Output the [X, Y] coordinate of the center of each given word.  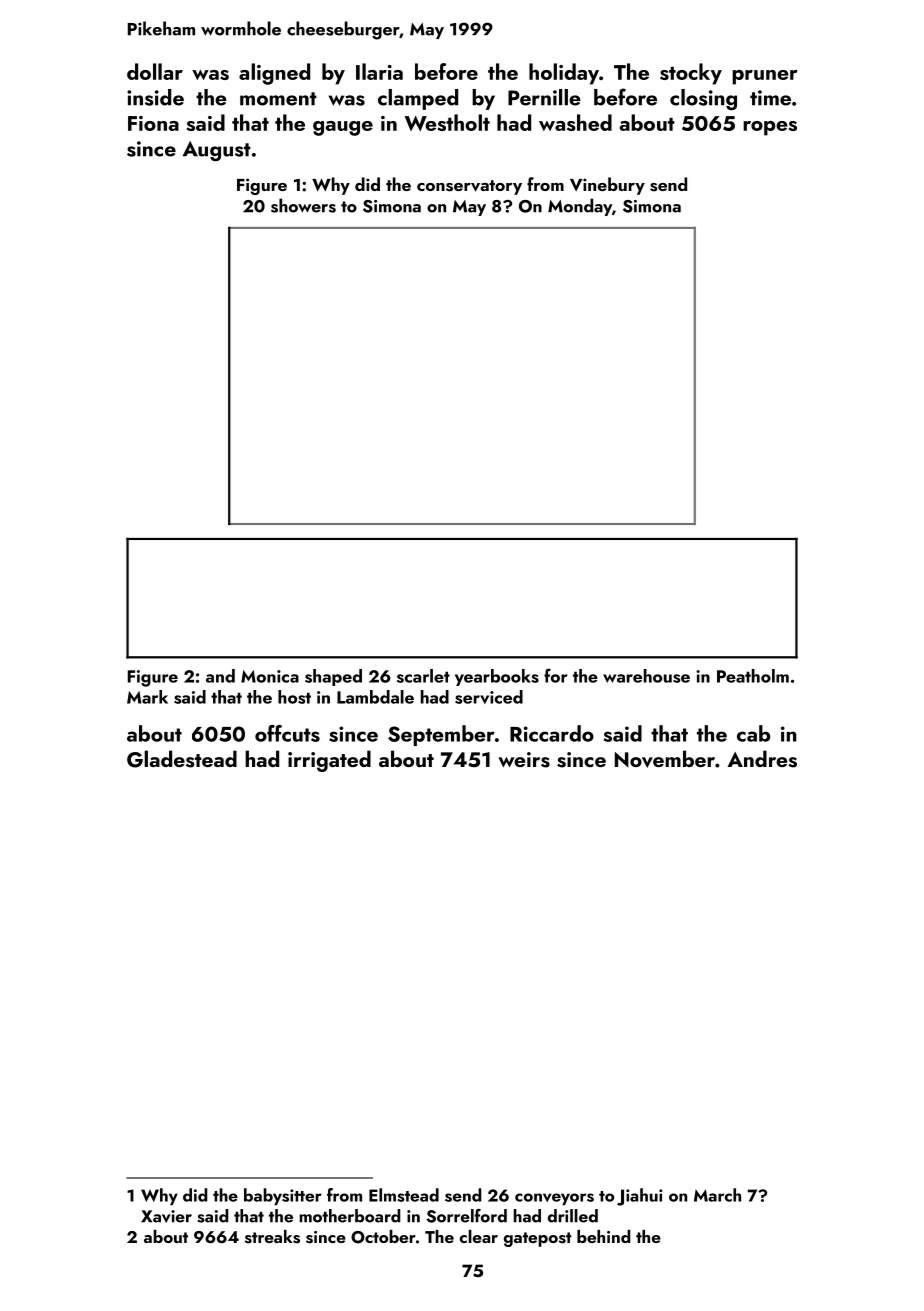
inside [155, 97]
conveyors [554, 1199]
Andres [762, 759]
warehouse [646, 676]
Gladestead [182, 759]
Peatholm [753, 676]
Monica [270, 676]
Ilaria [379, 71]
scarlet [423, 676]
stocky [691, 74]
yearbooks [497, 677]
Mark [147, 697]
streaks [272, 1237]
